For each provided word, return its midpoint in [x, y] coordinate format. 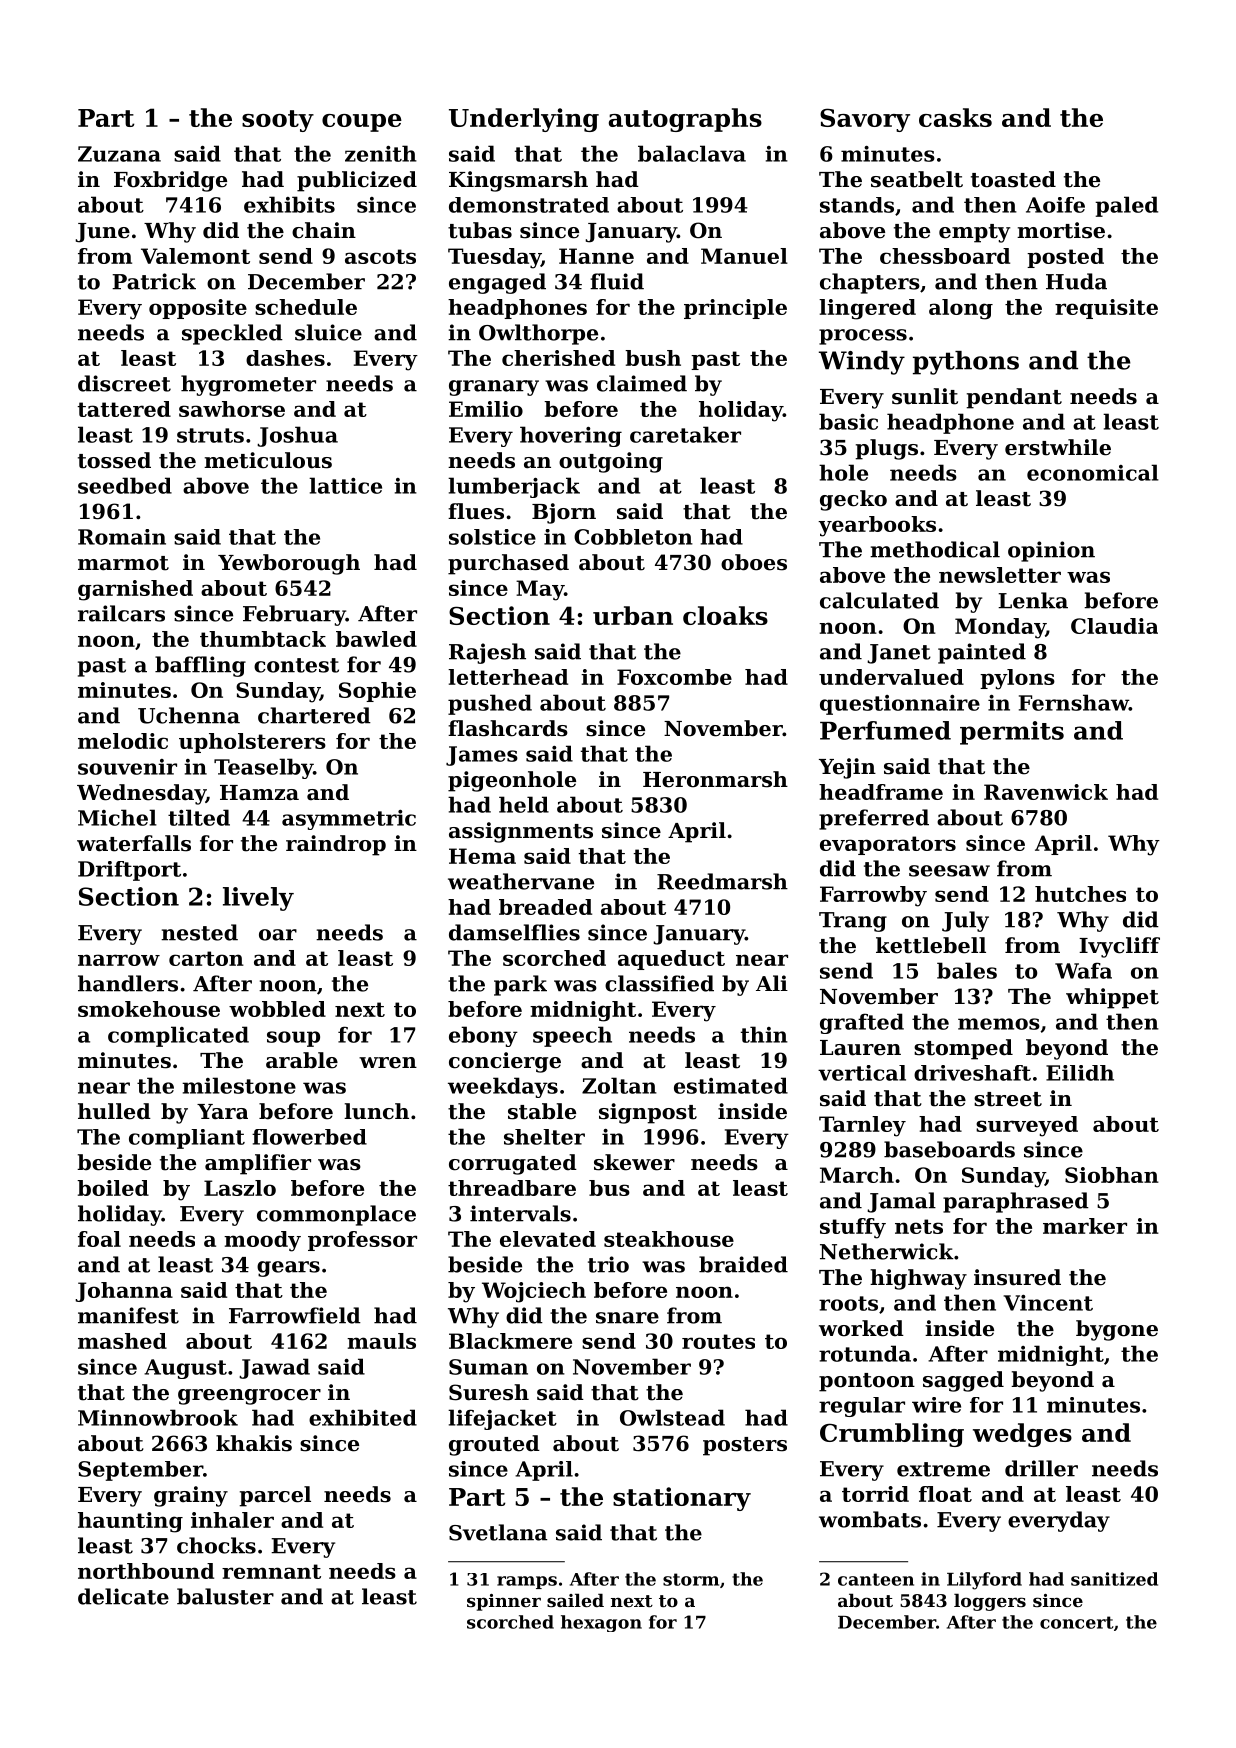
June [102, 233]
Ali [772, 983]
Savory [865, 120]
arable [302, 1060]
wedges [1022, 1435]
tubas [480, 230]
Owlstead [672, 1417]
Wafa [1083, 970]
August [185, 1369]
